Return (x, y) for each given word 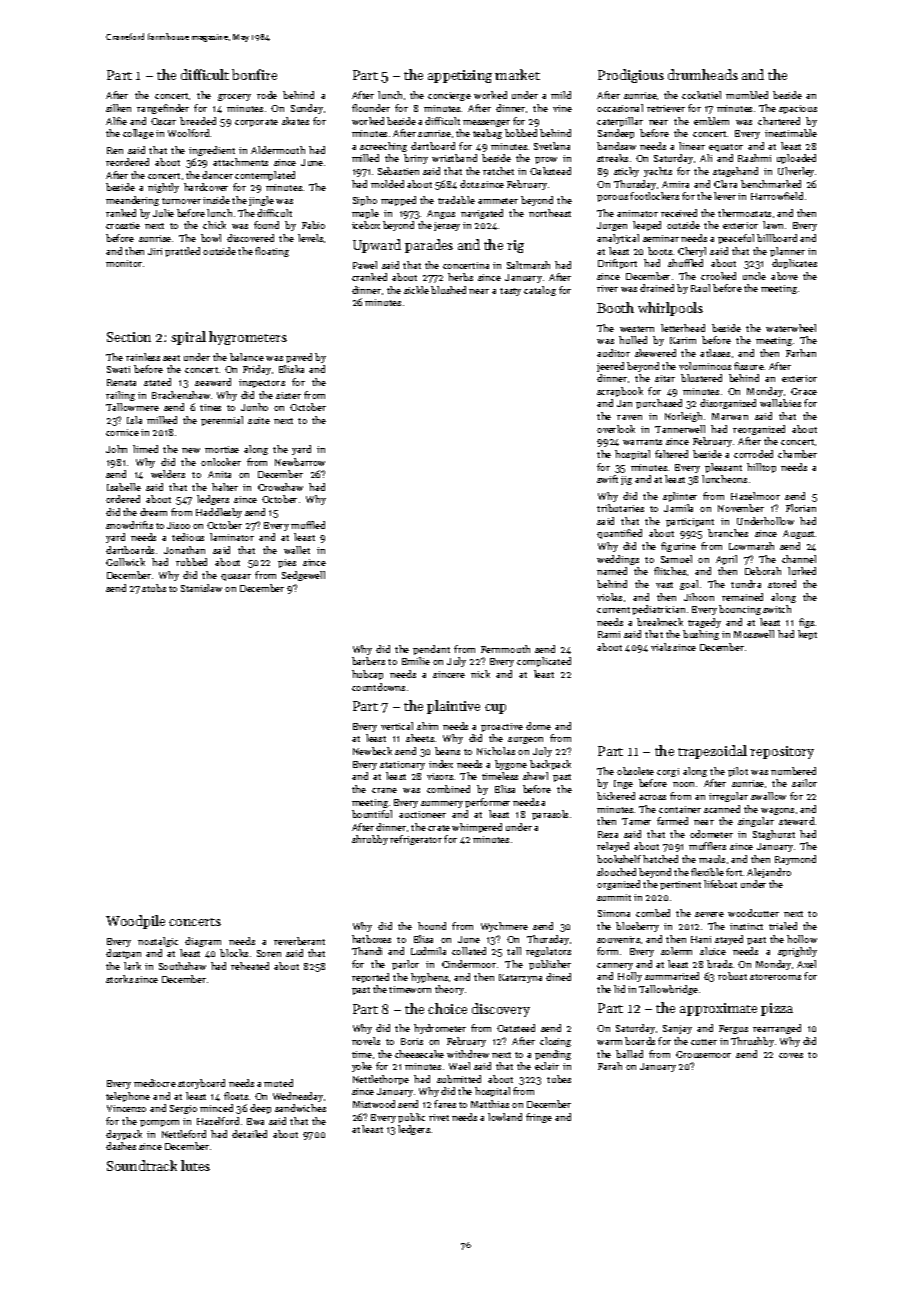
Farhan (801, 353)
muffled (308, 525)
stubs (154, 588)
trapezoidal (712, 752)
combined (448, 789)
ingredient (212, 151)
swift (607, 479)
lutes (195, 1165)
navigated (482, 214)
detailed (249, 1134)
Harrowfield (777, 196)
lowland (505, 1117)
